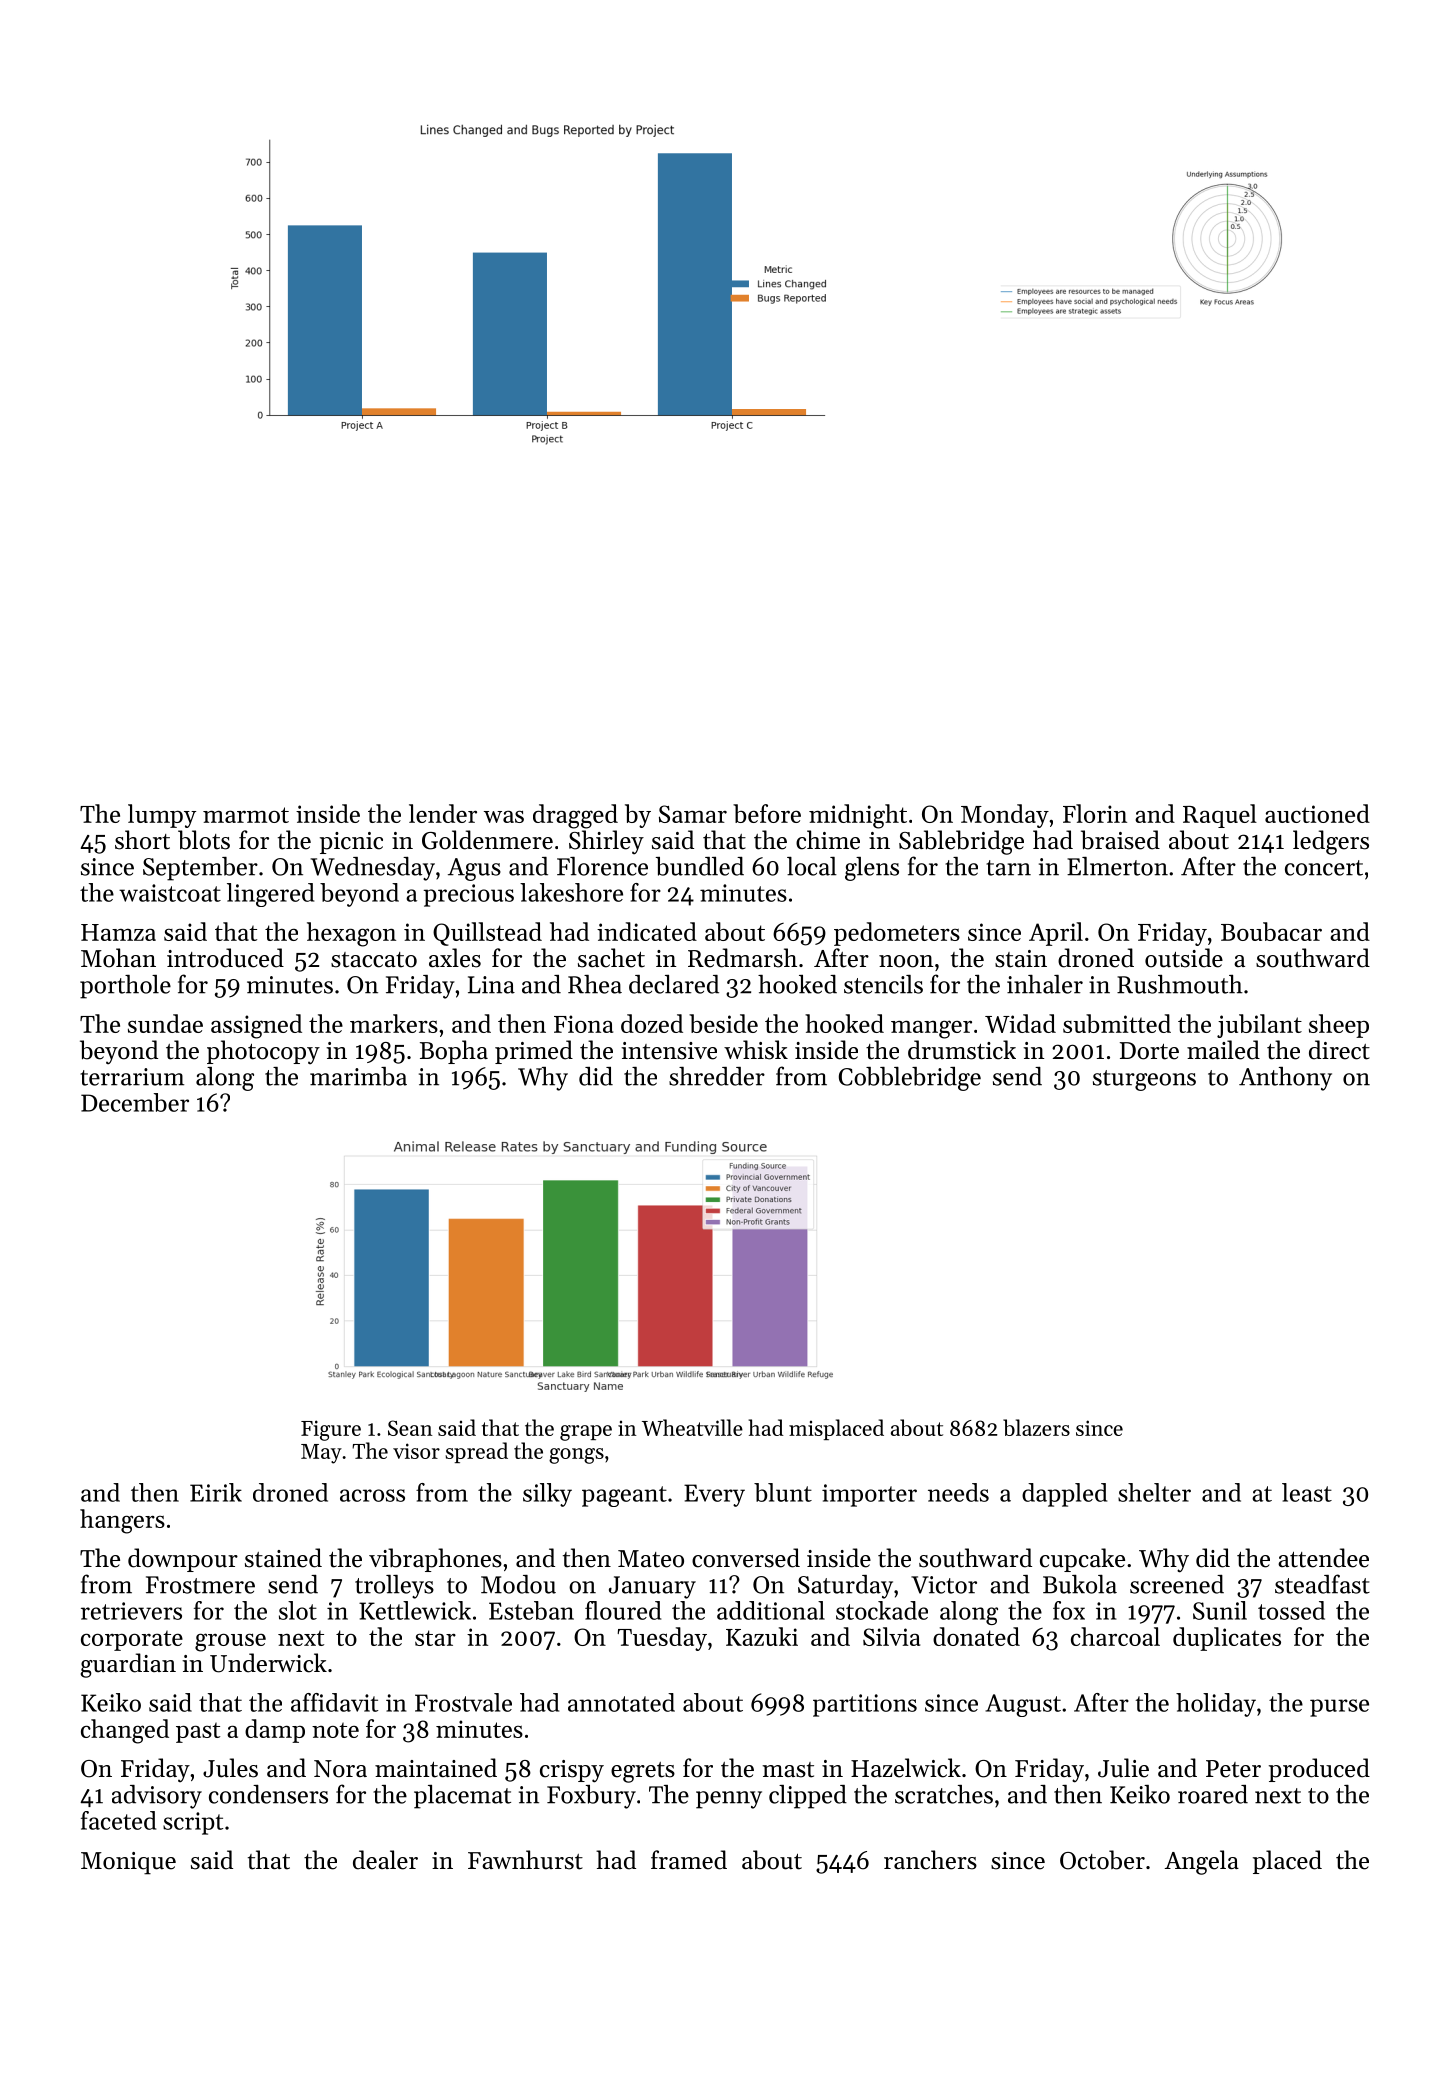  Describe the element at coordinates (583, 1024) in the page. I see `Fiona` at that location.
